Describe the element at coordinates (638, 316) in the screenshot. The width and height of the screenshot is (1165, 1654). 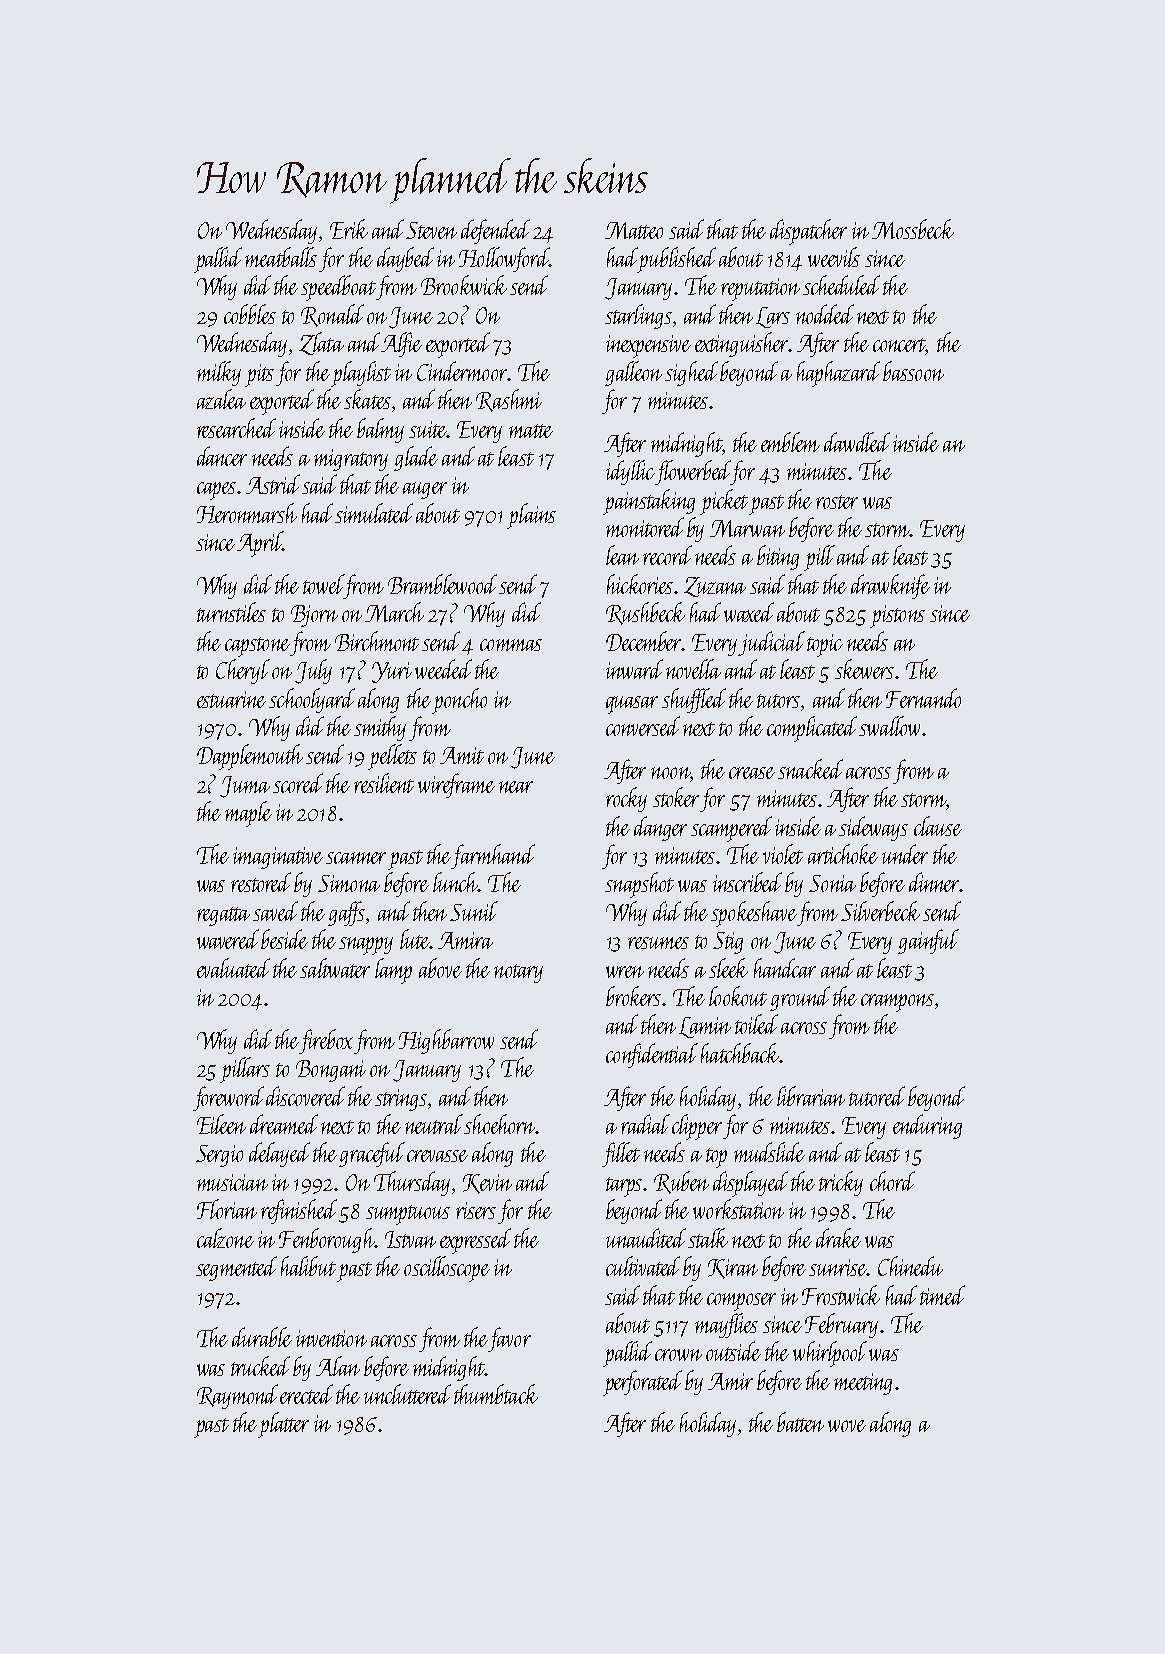
I see `starlings` at that location.
